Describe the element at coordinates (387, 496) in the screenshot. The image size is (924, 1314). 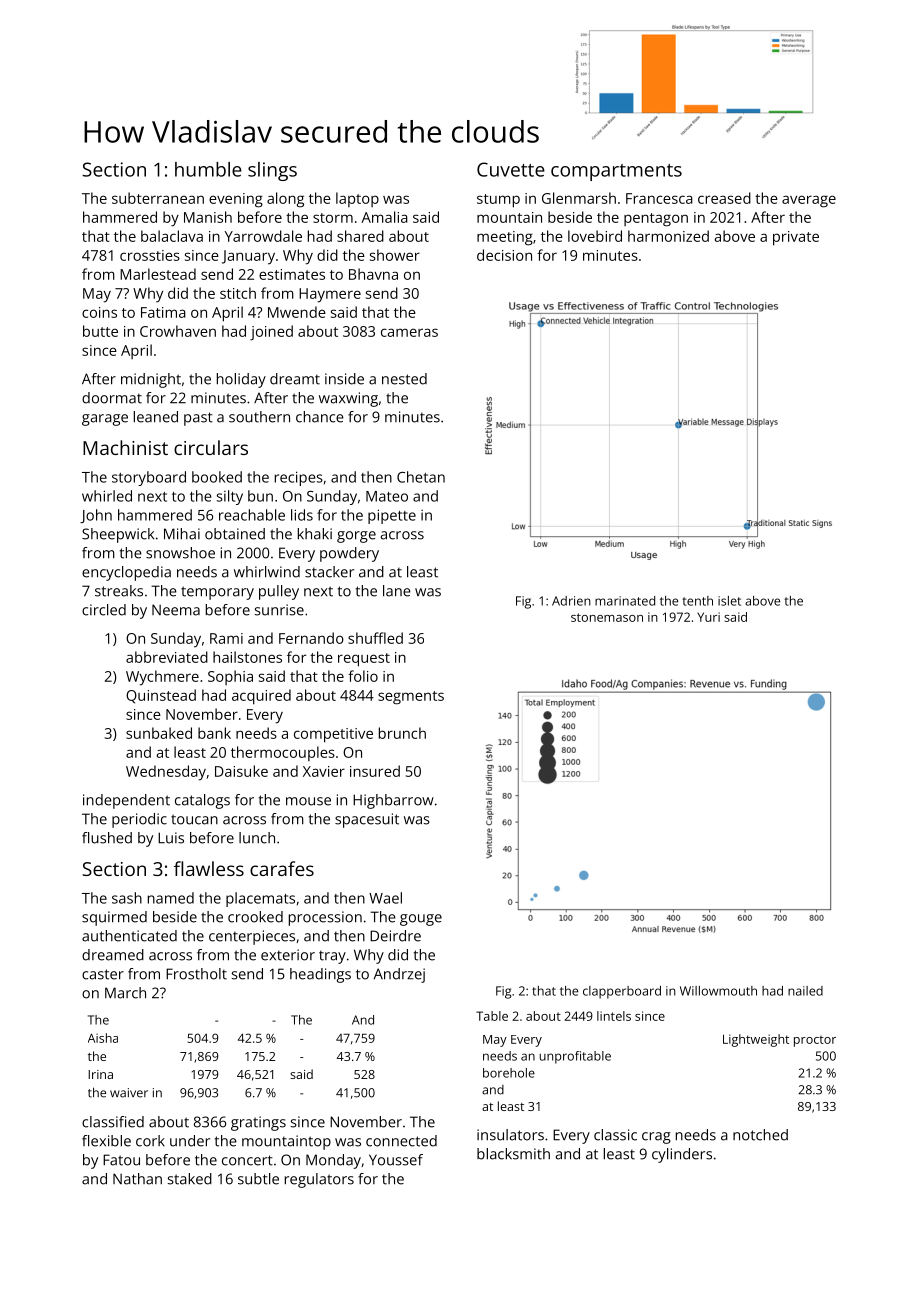
I see `Mateo` at that location.
